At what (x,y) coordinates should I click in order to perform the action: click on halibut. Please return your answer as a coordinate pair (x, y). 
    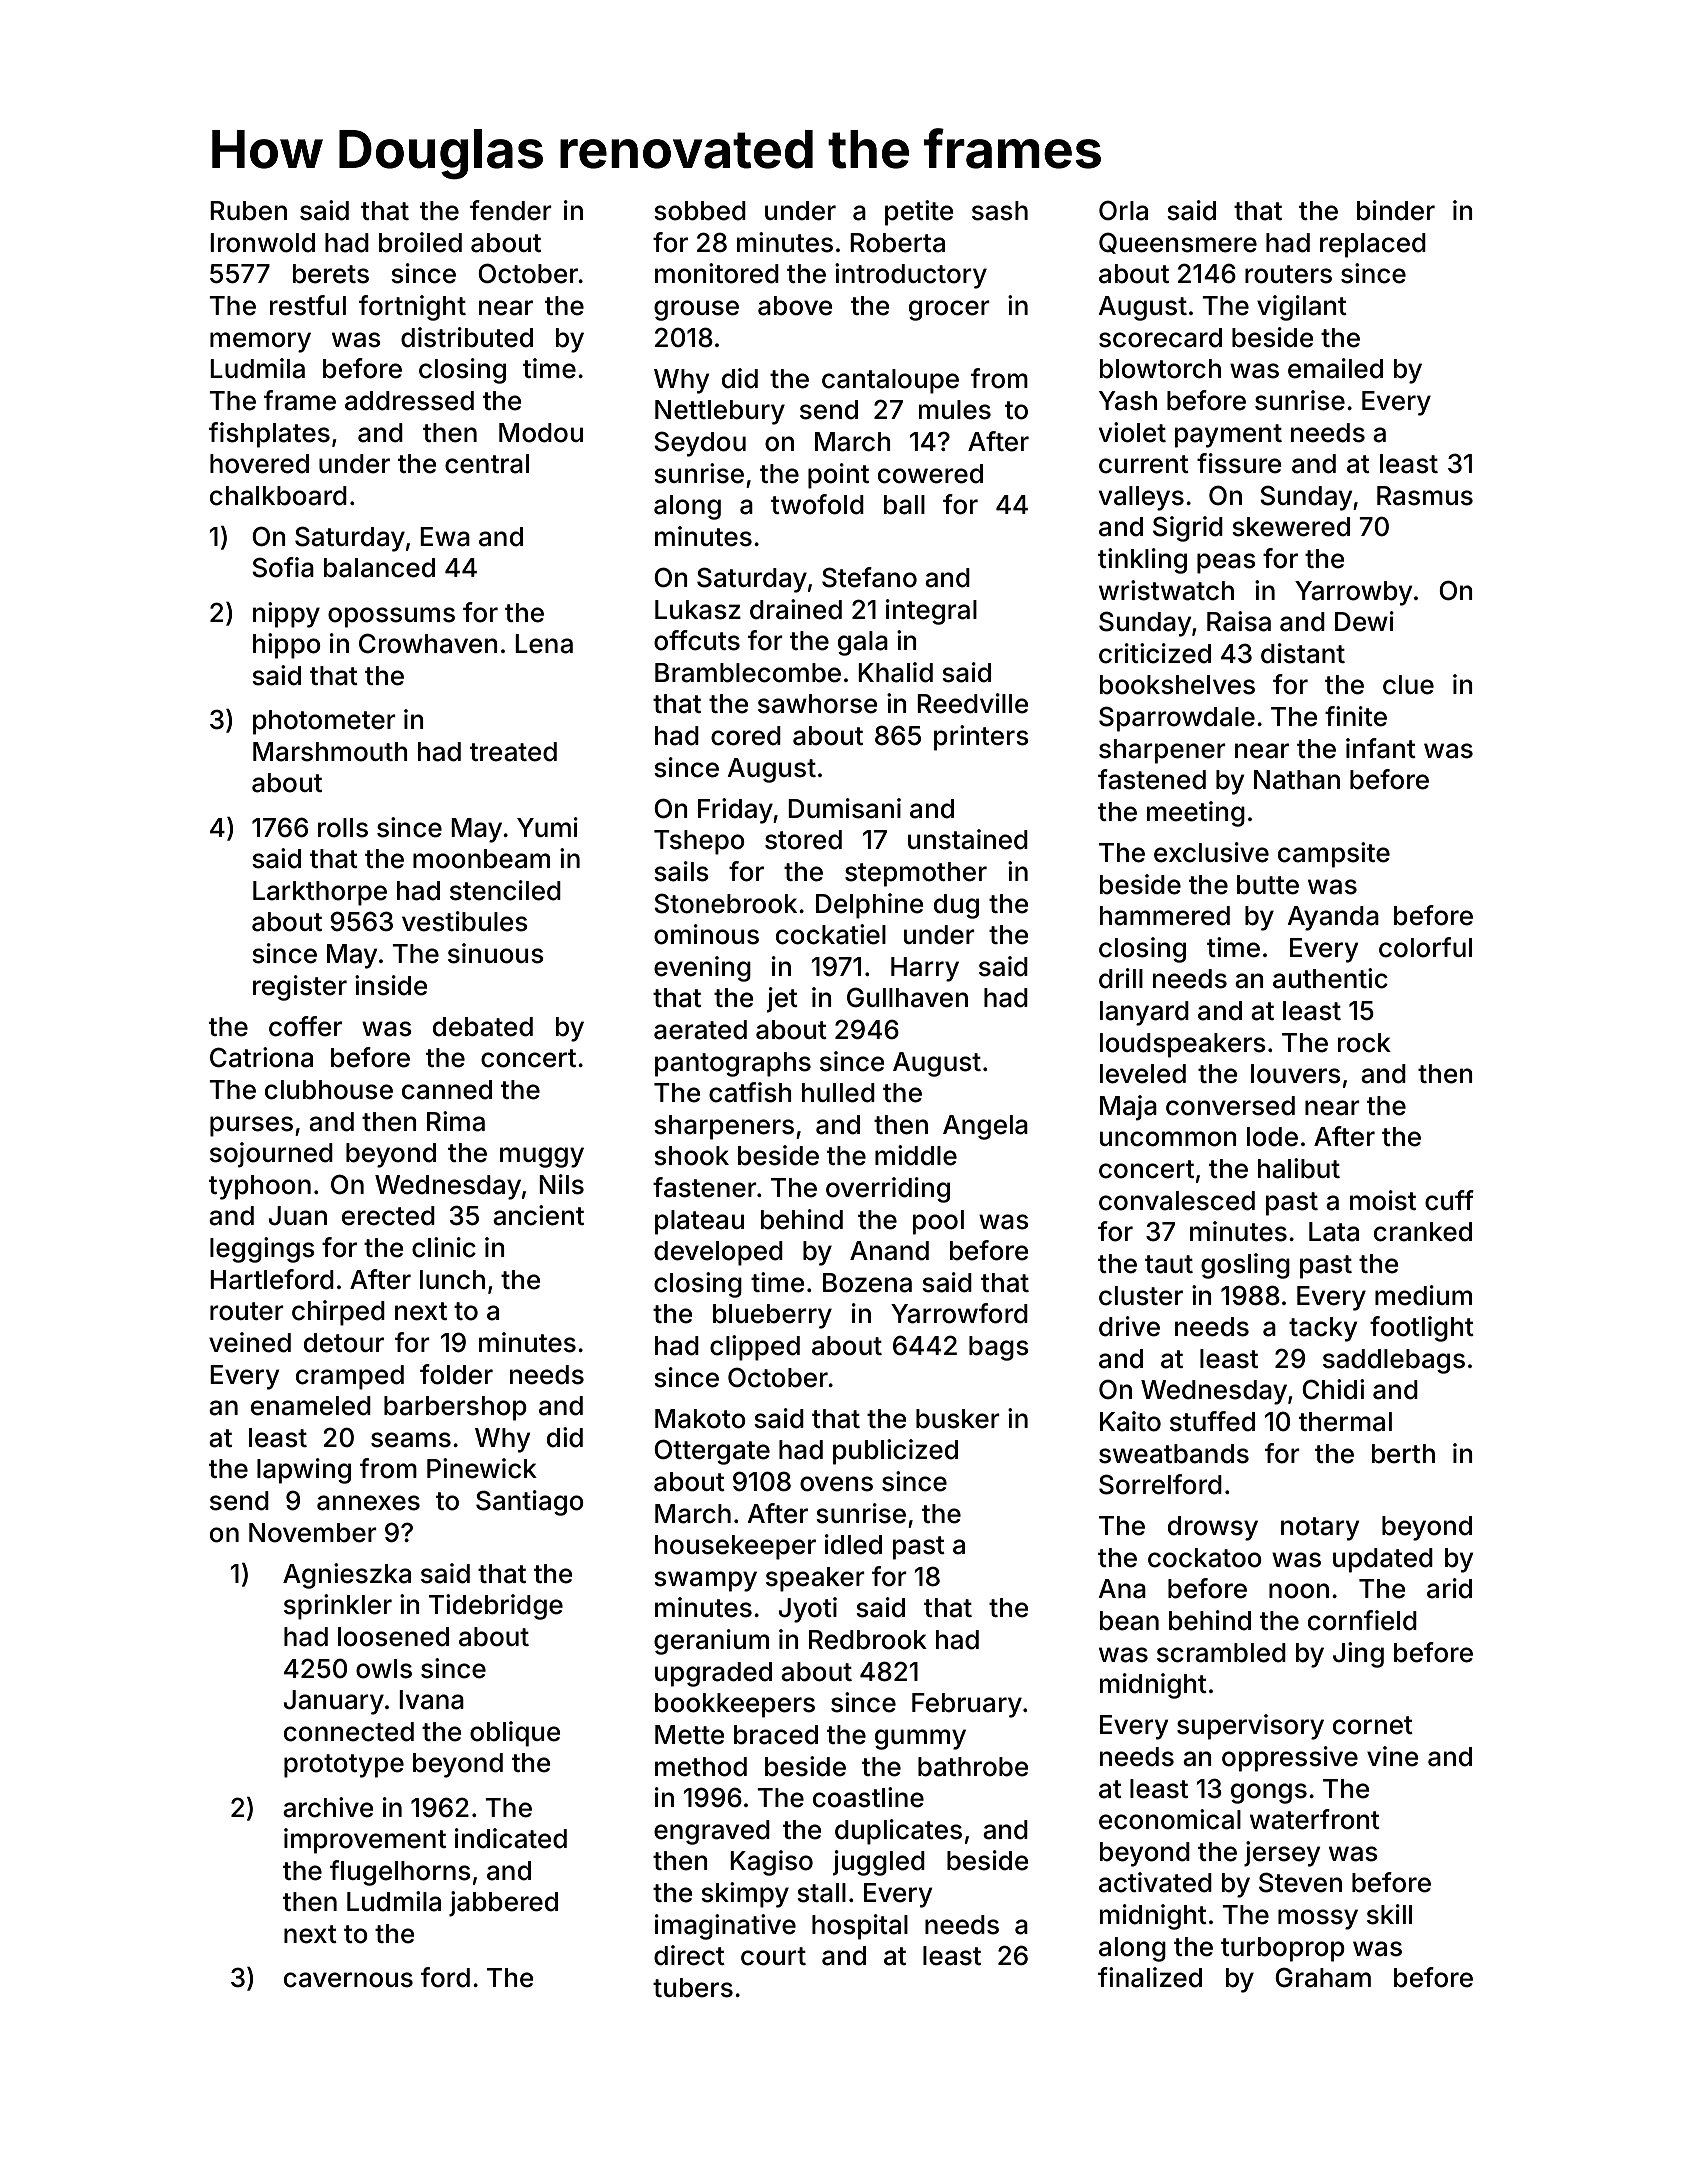
    Looking at the image, I should click on (1299, 1168).
